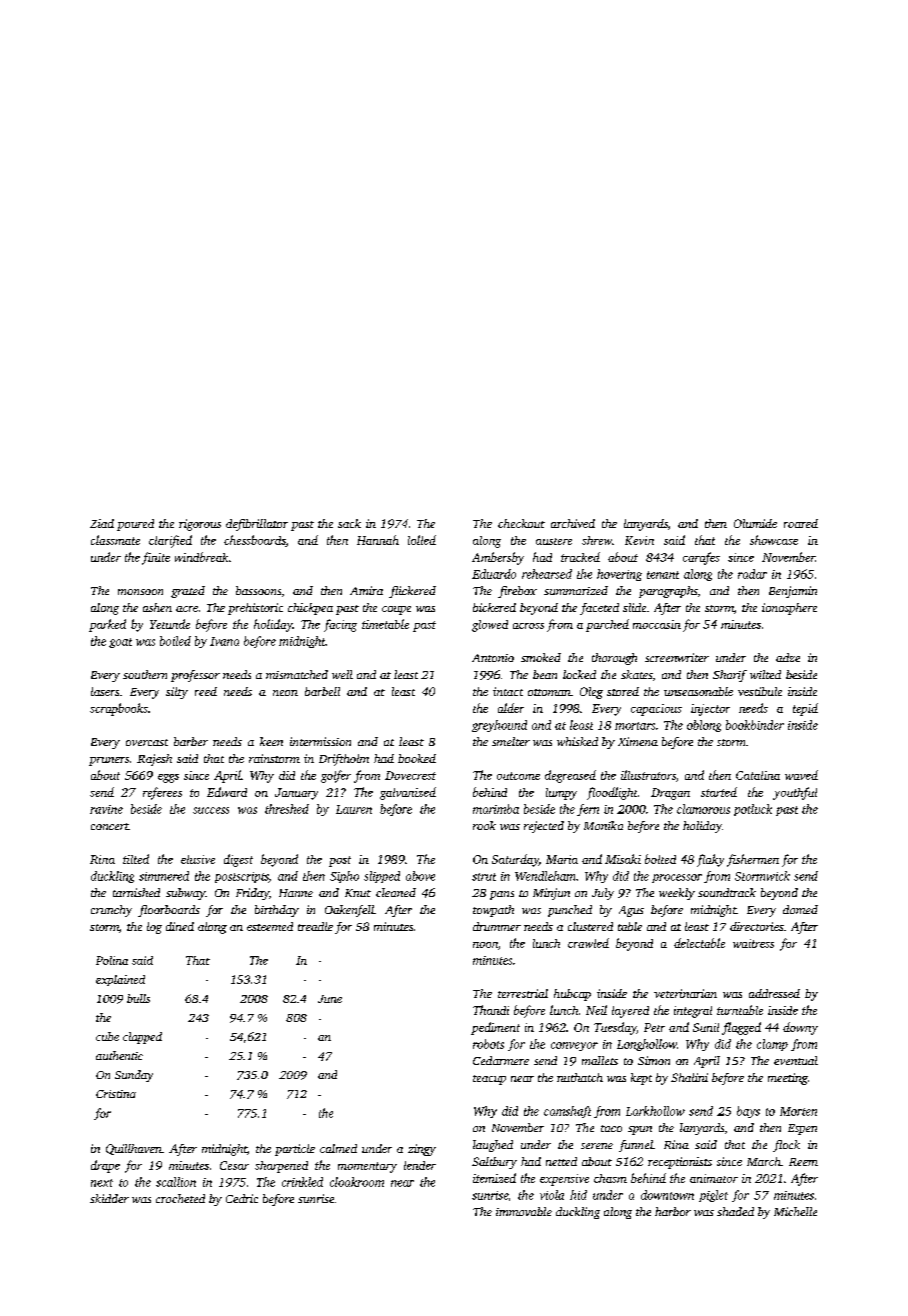  What do you see at coordinates (795, 1211) in the document?
I see `Michelle` at bounding box center [795, 1211].
